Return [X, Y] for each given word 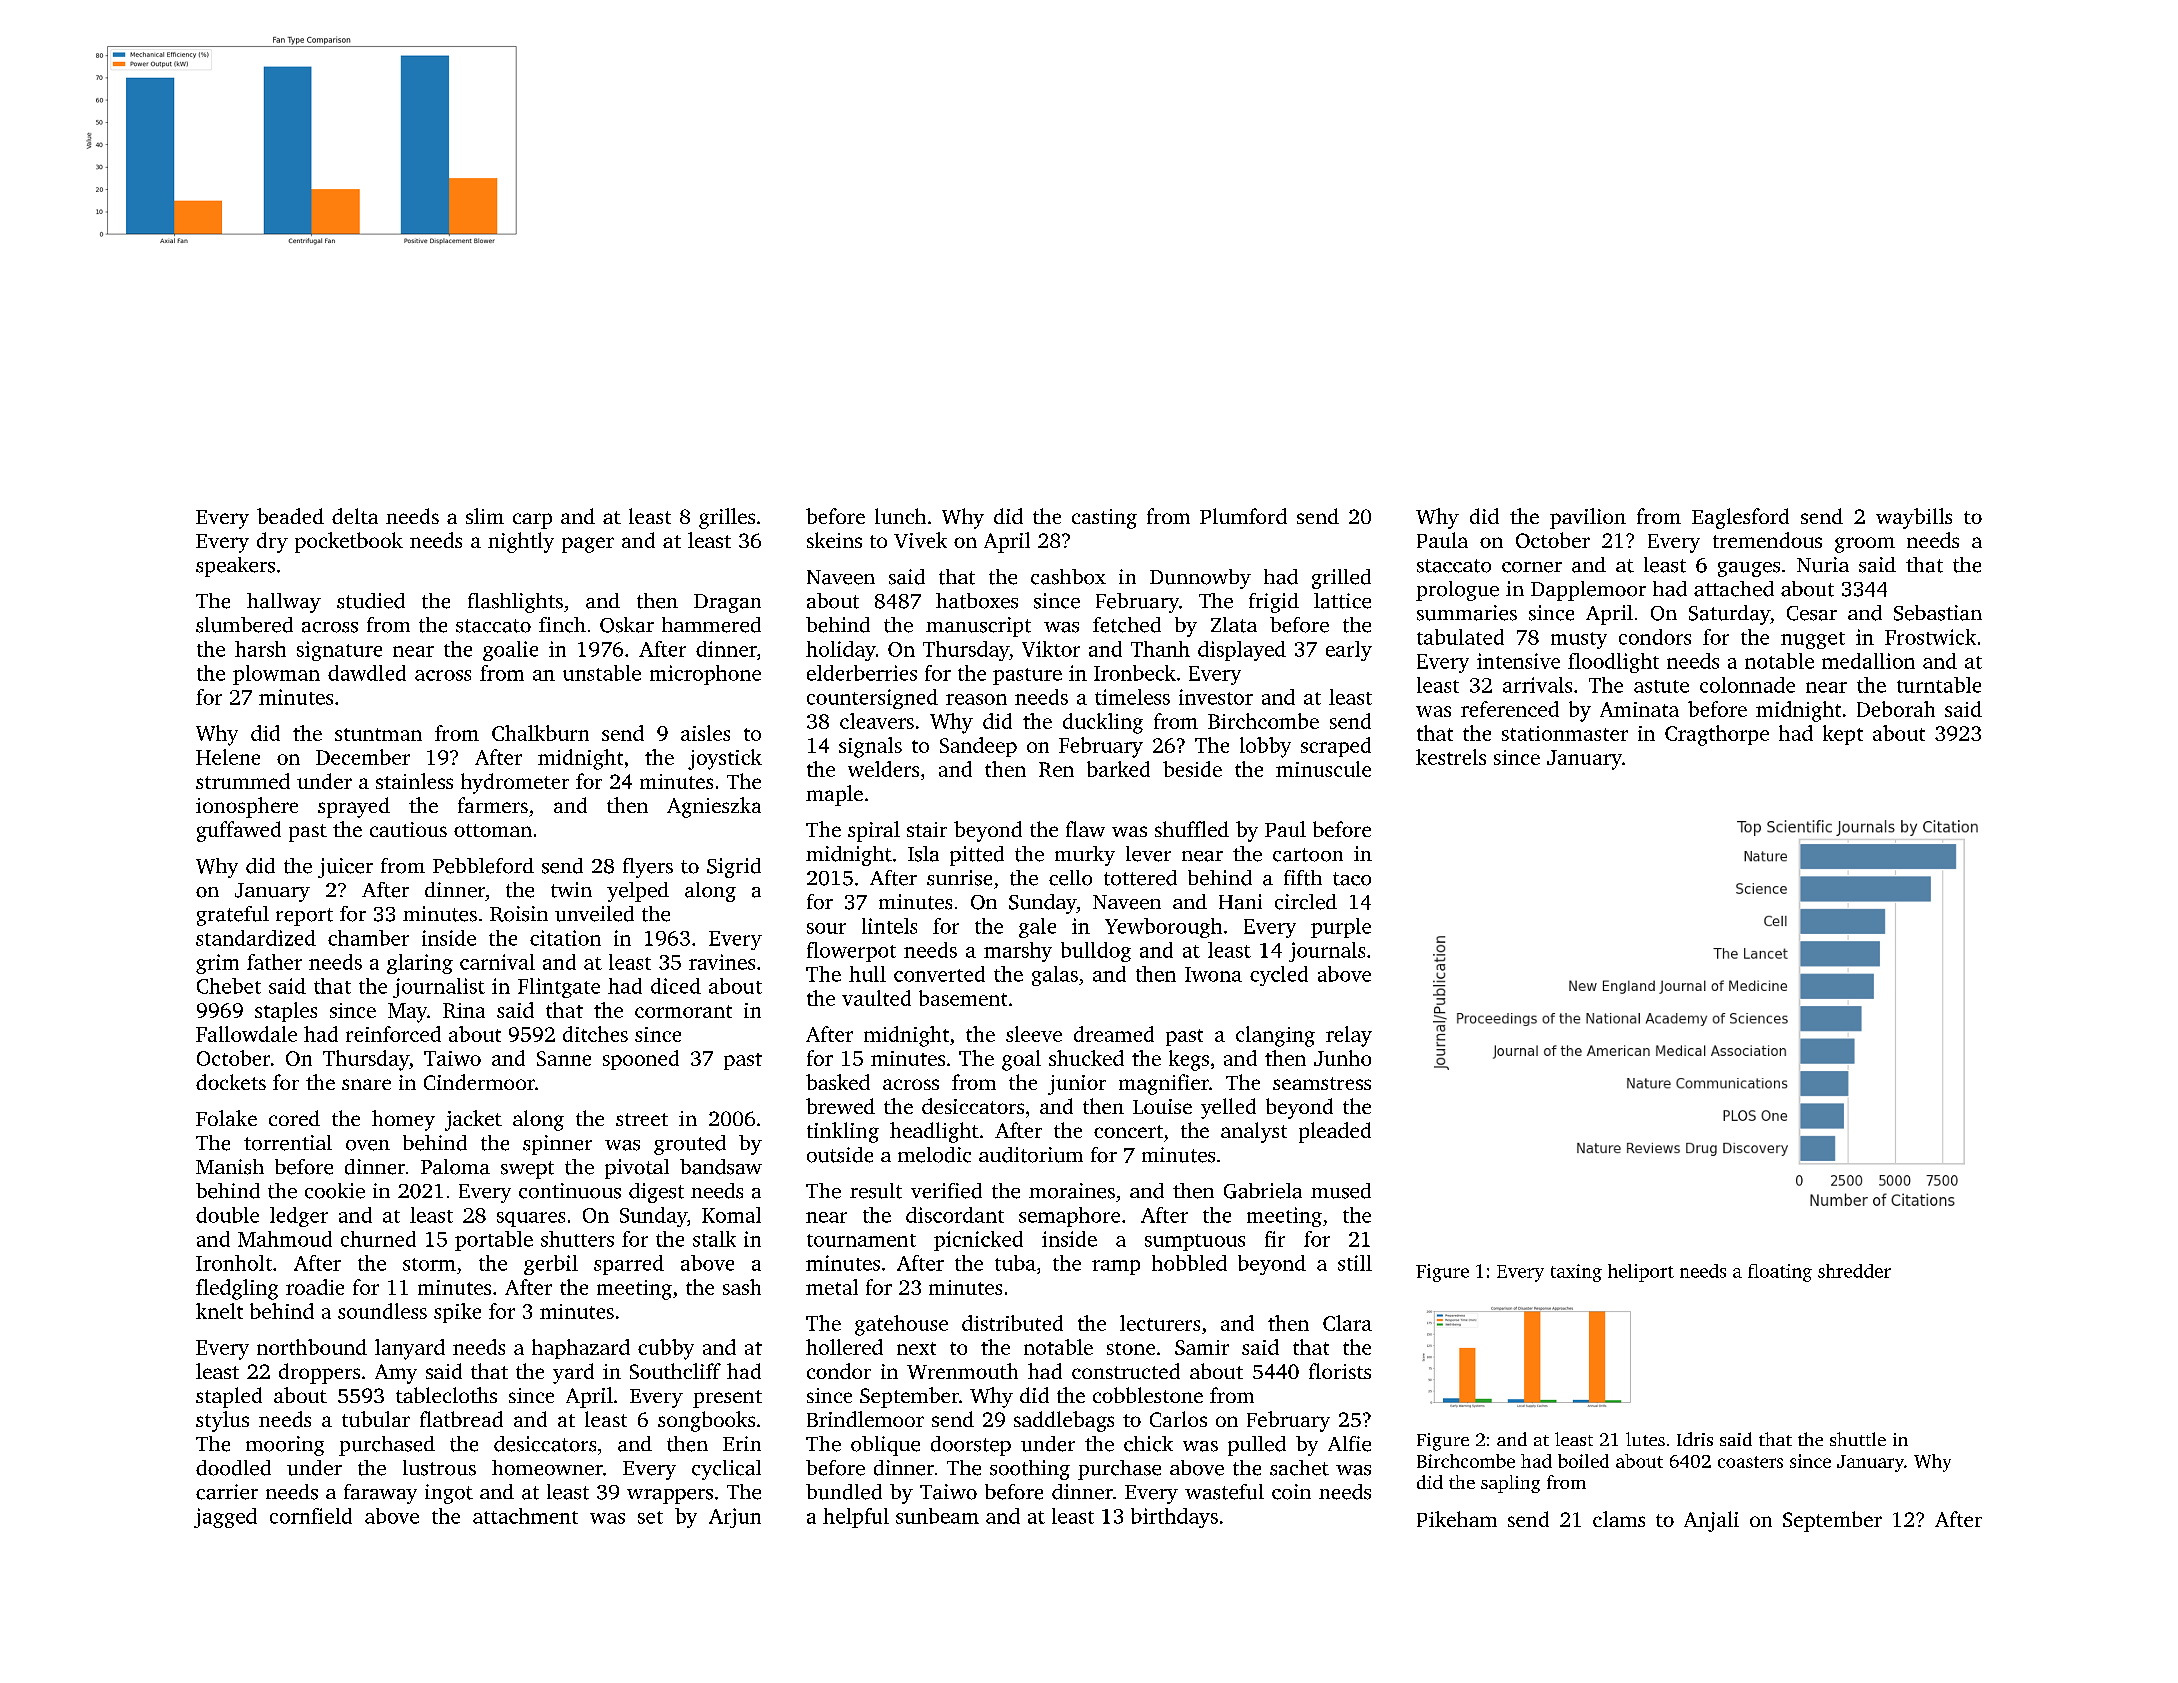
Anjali [1711, 1521]
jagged [225, 1518]
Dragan [727, 603]
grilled [1341, 579]
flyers [648, 868]
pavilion [1588, 518]
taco [1352, 879]
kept [1843, 735]
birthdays [1174, 1518]
